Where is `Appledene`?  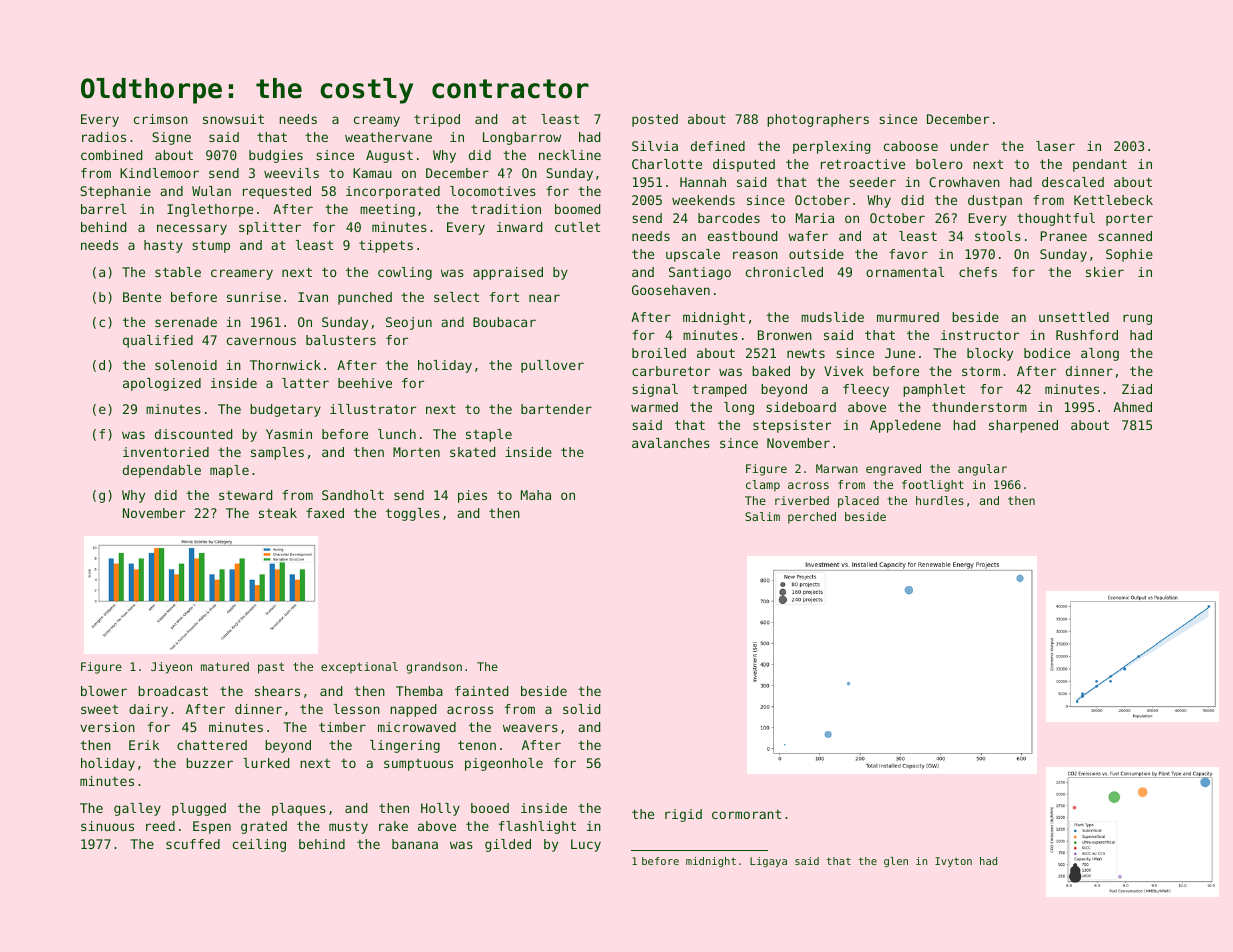 Appledene is located at coordinates (905, 426).
